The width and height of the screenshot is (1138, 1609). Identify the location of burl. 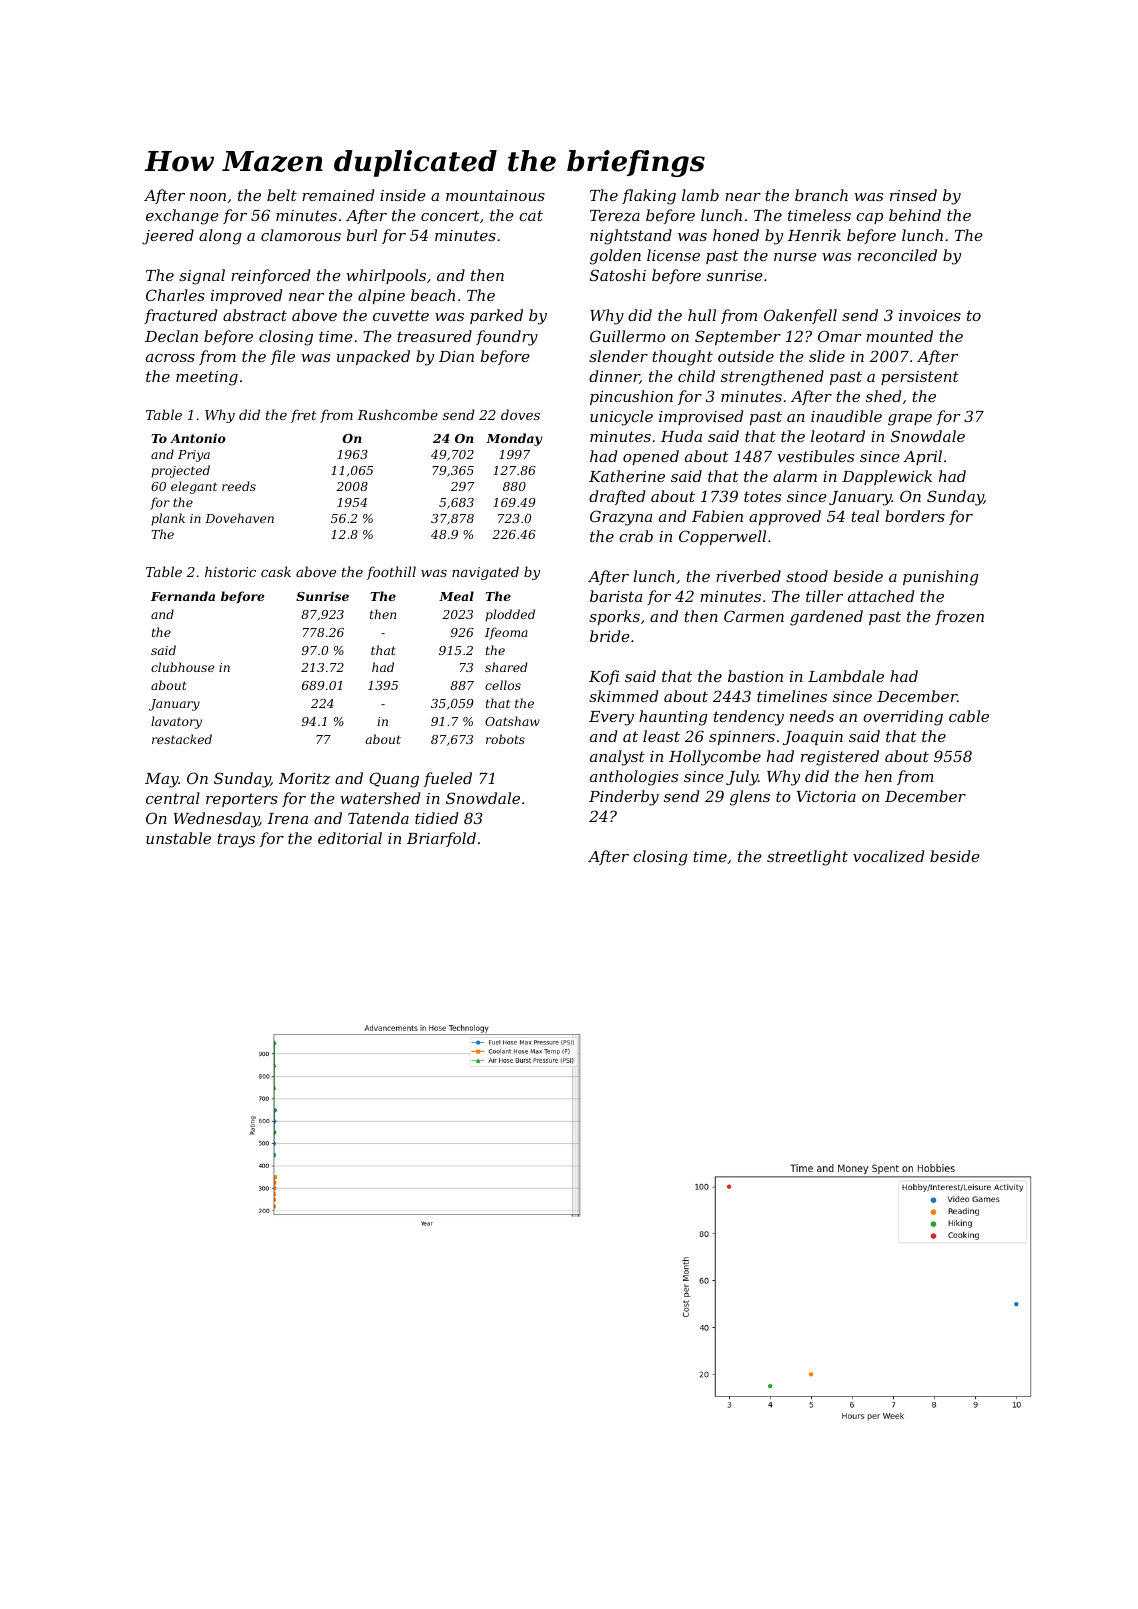
(362, 235).
